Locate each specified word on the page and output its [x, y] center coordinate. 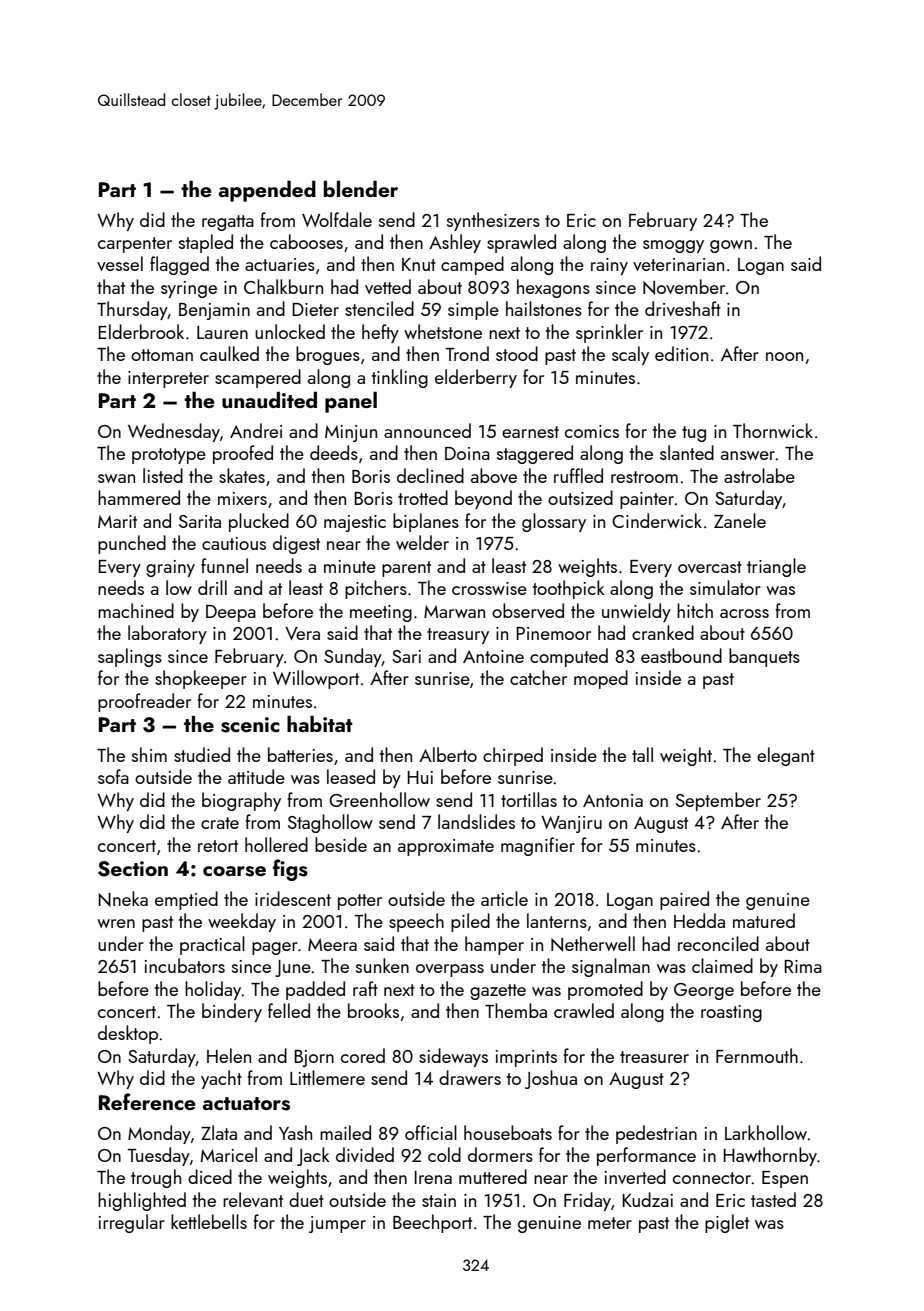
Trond [467, 353]
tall [642, 754]
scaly [630, 355]
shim [149, 754]
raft [365, 988]
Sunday [353, 657]
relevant [253, 1199]
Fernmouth [757, 1055]
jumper [337, 1224]
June [293, 968]
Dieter [315, 309]
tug [694, 434]
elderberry [476, 378]
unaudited [269, 400]
